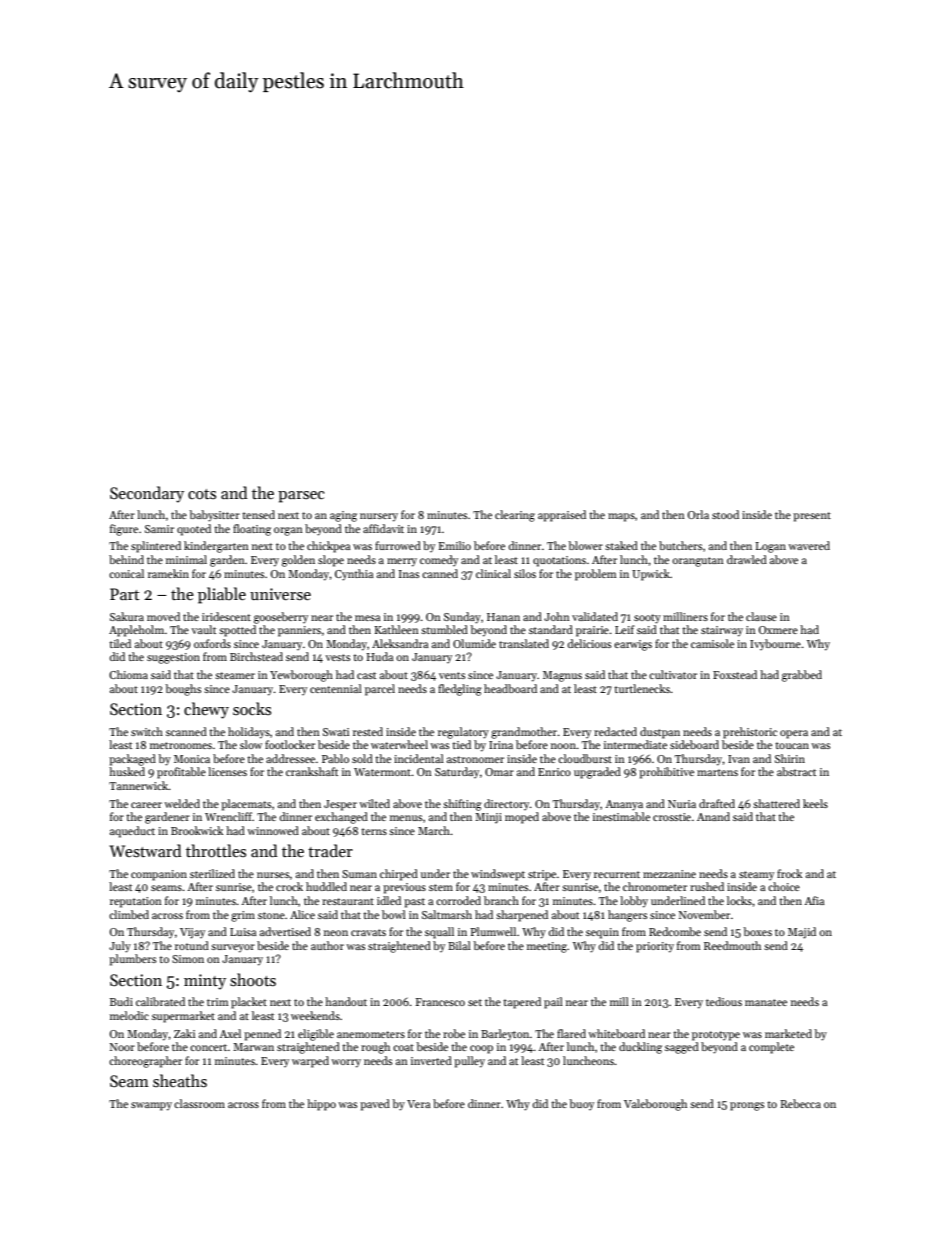 This page has height=1233, width=952. I want to click on hippo, so click(321, 1105).
